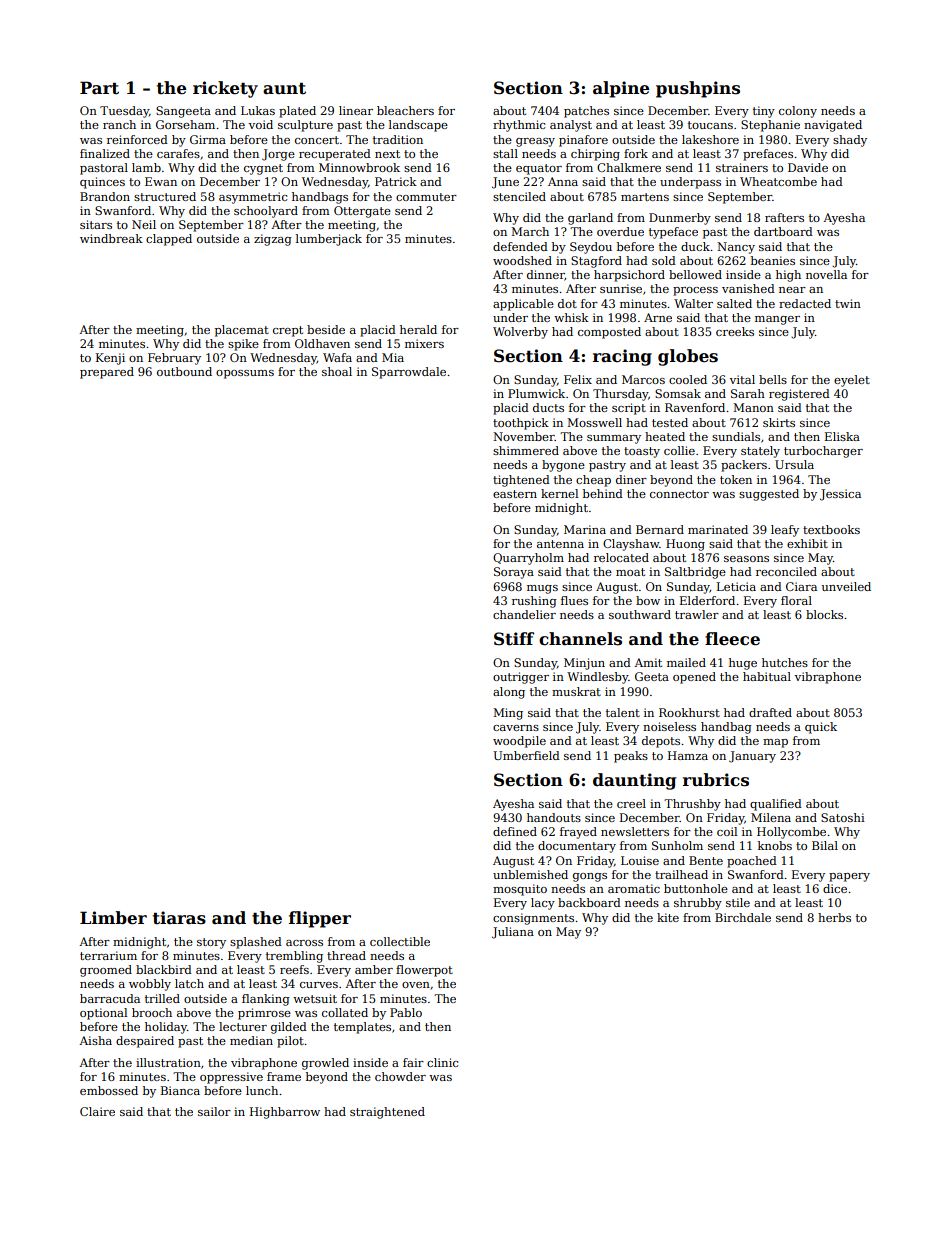  What do you see at coordinates (398, 139) in the image?
I see `tradition` at bounding box center [398, 139].
